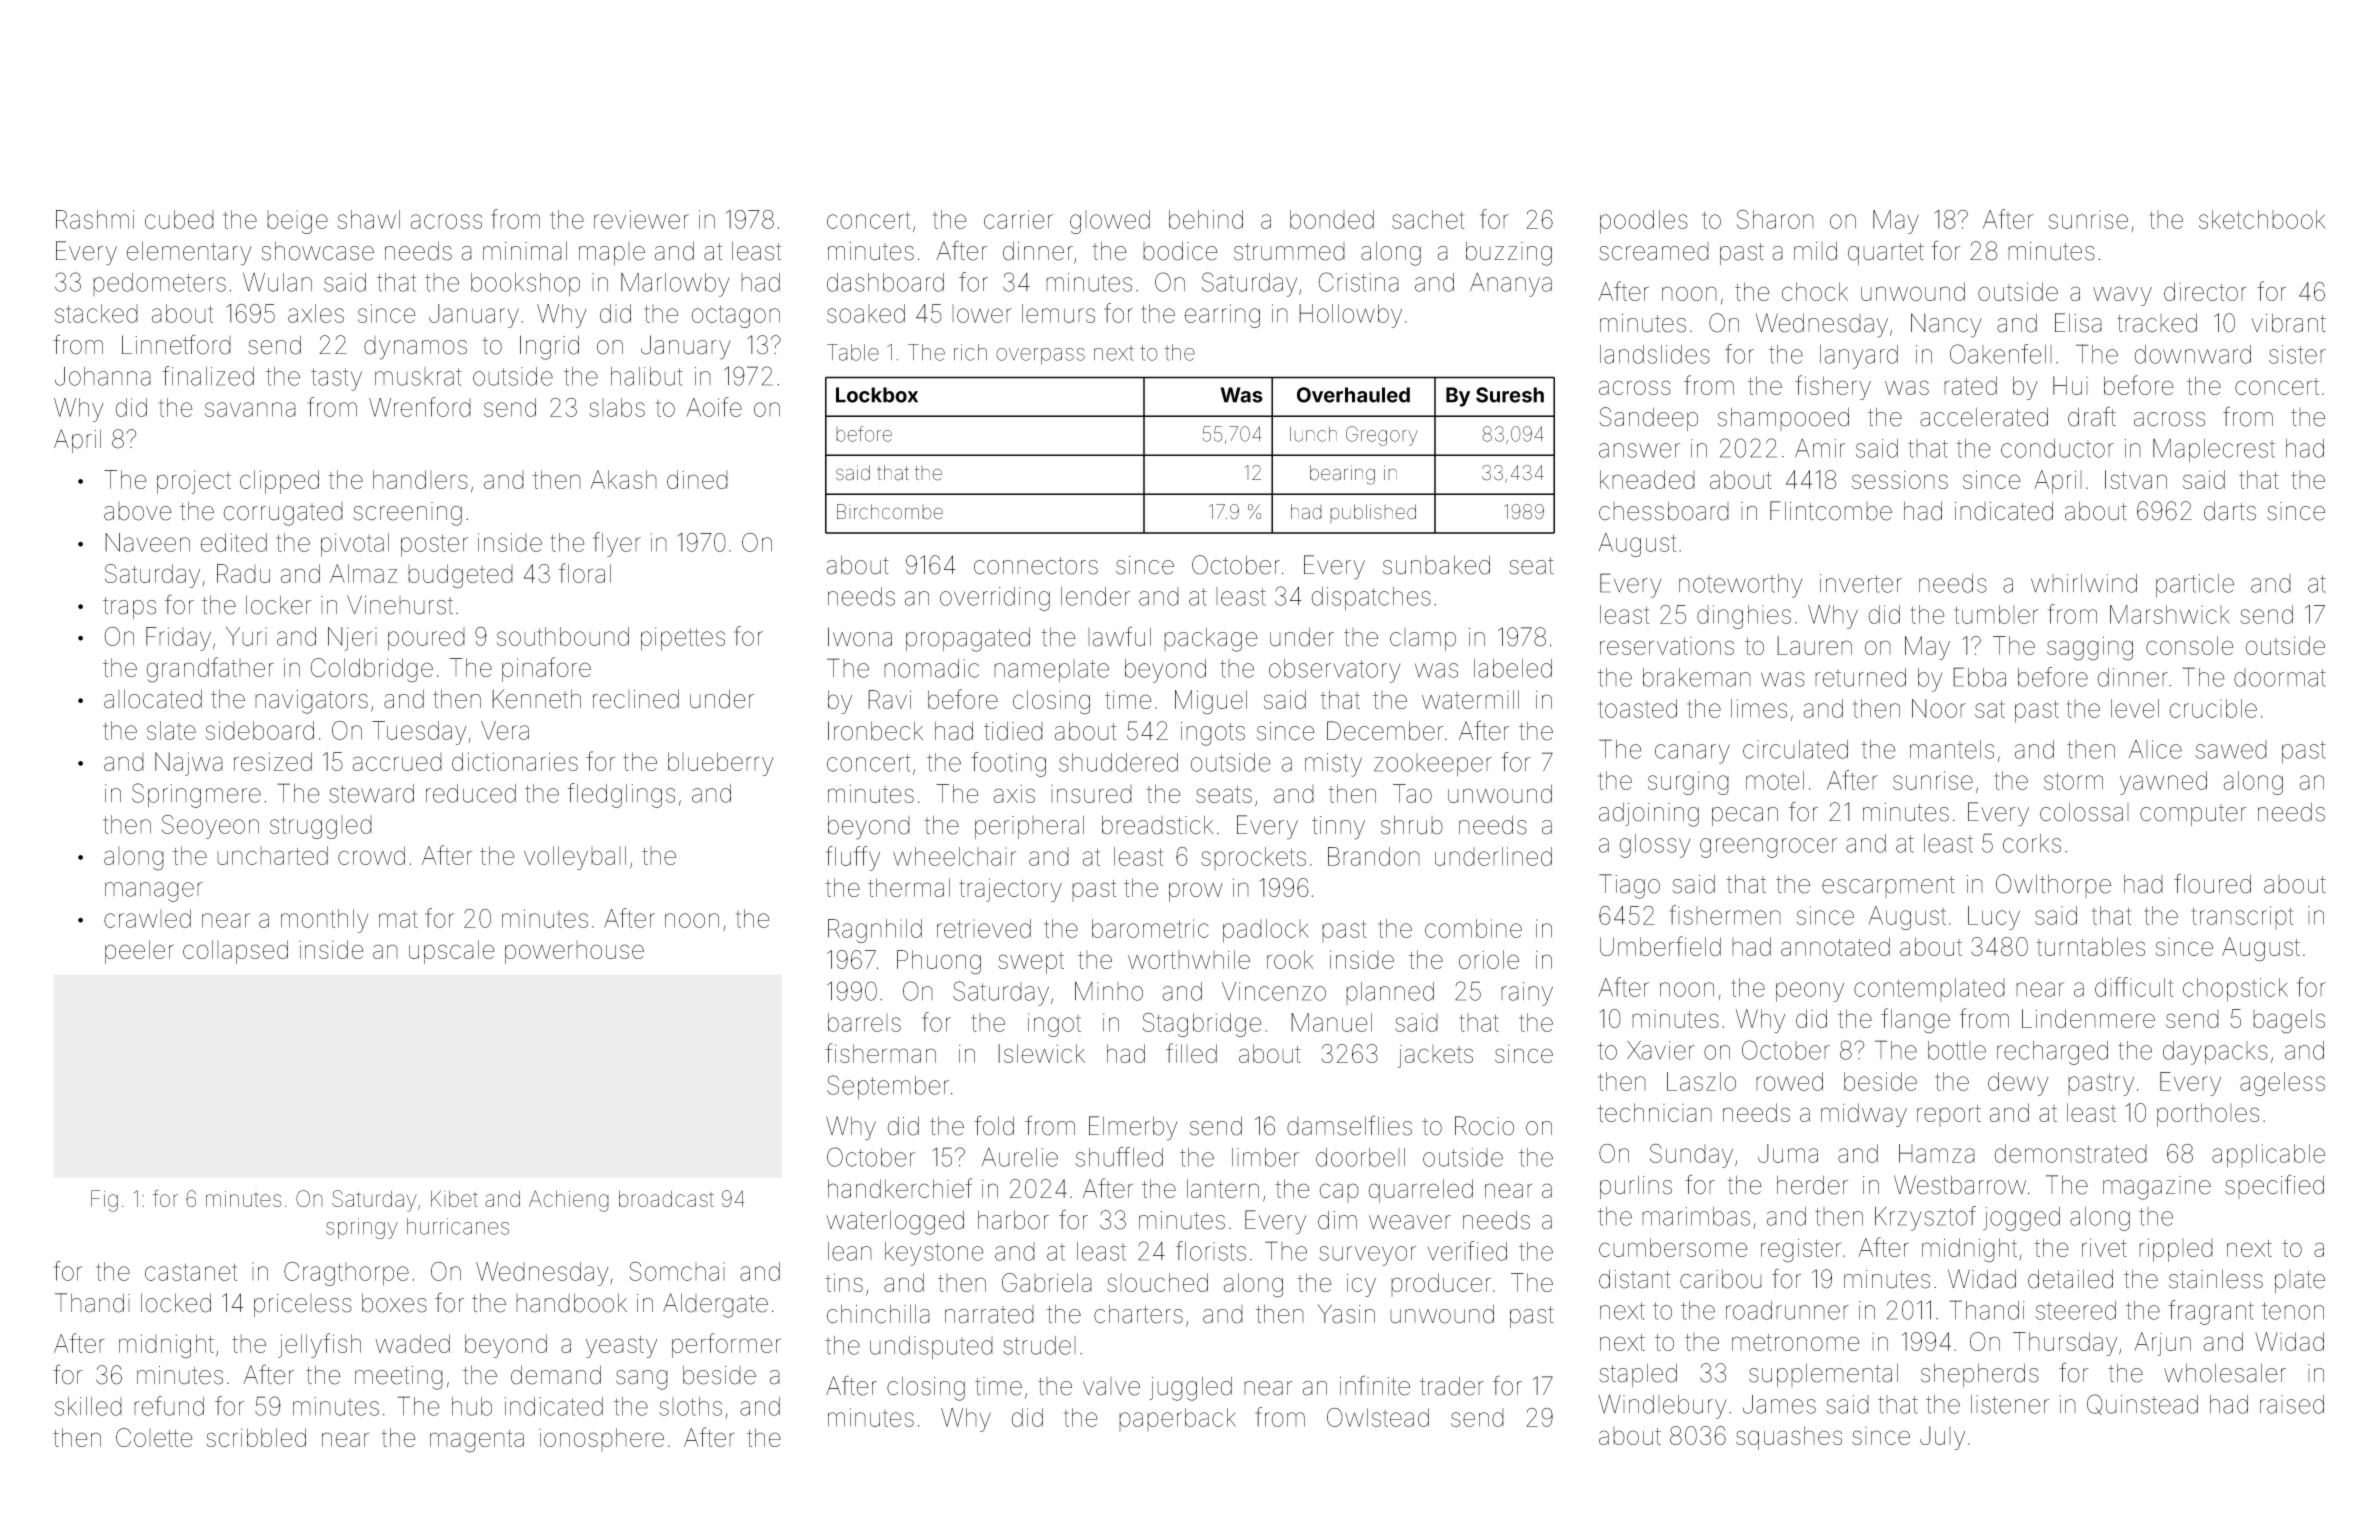  What do you see at coordinates (256, 1437) in the page?
I see `scribbled` at bounding box center [256, 1437].
